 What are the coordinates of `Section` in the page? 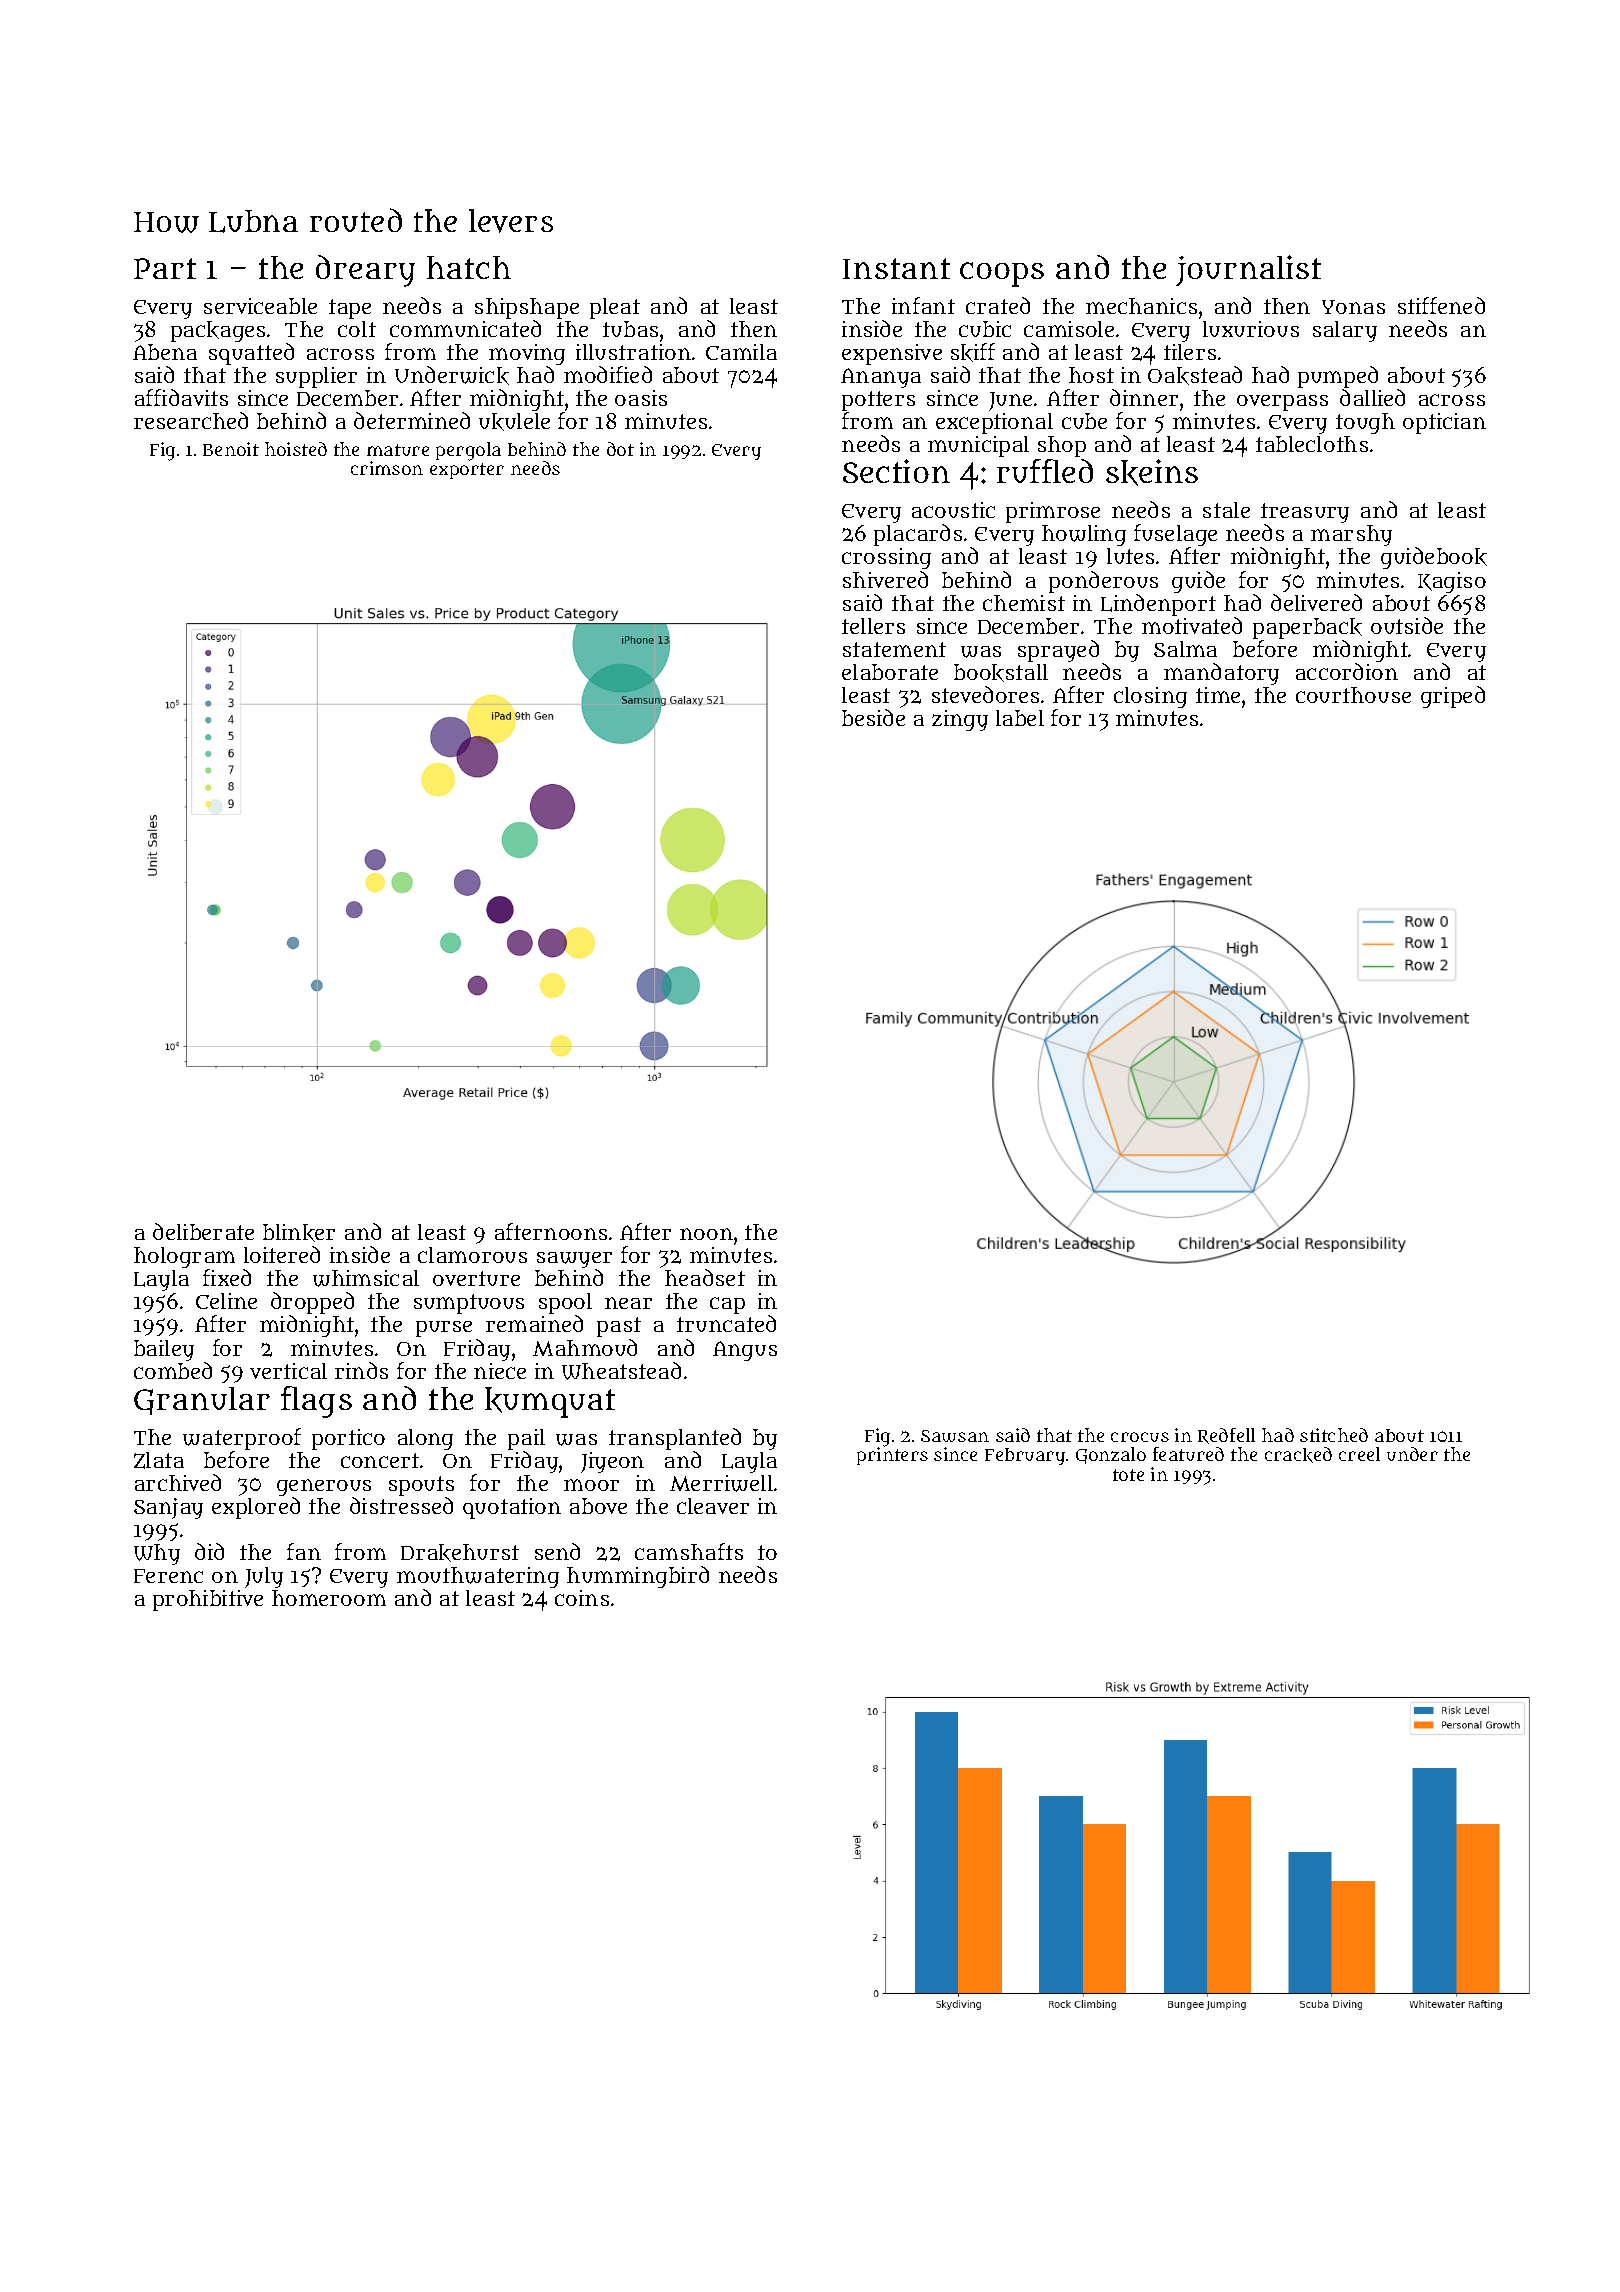 It's located at (896, 471).
